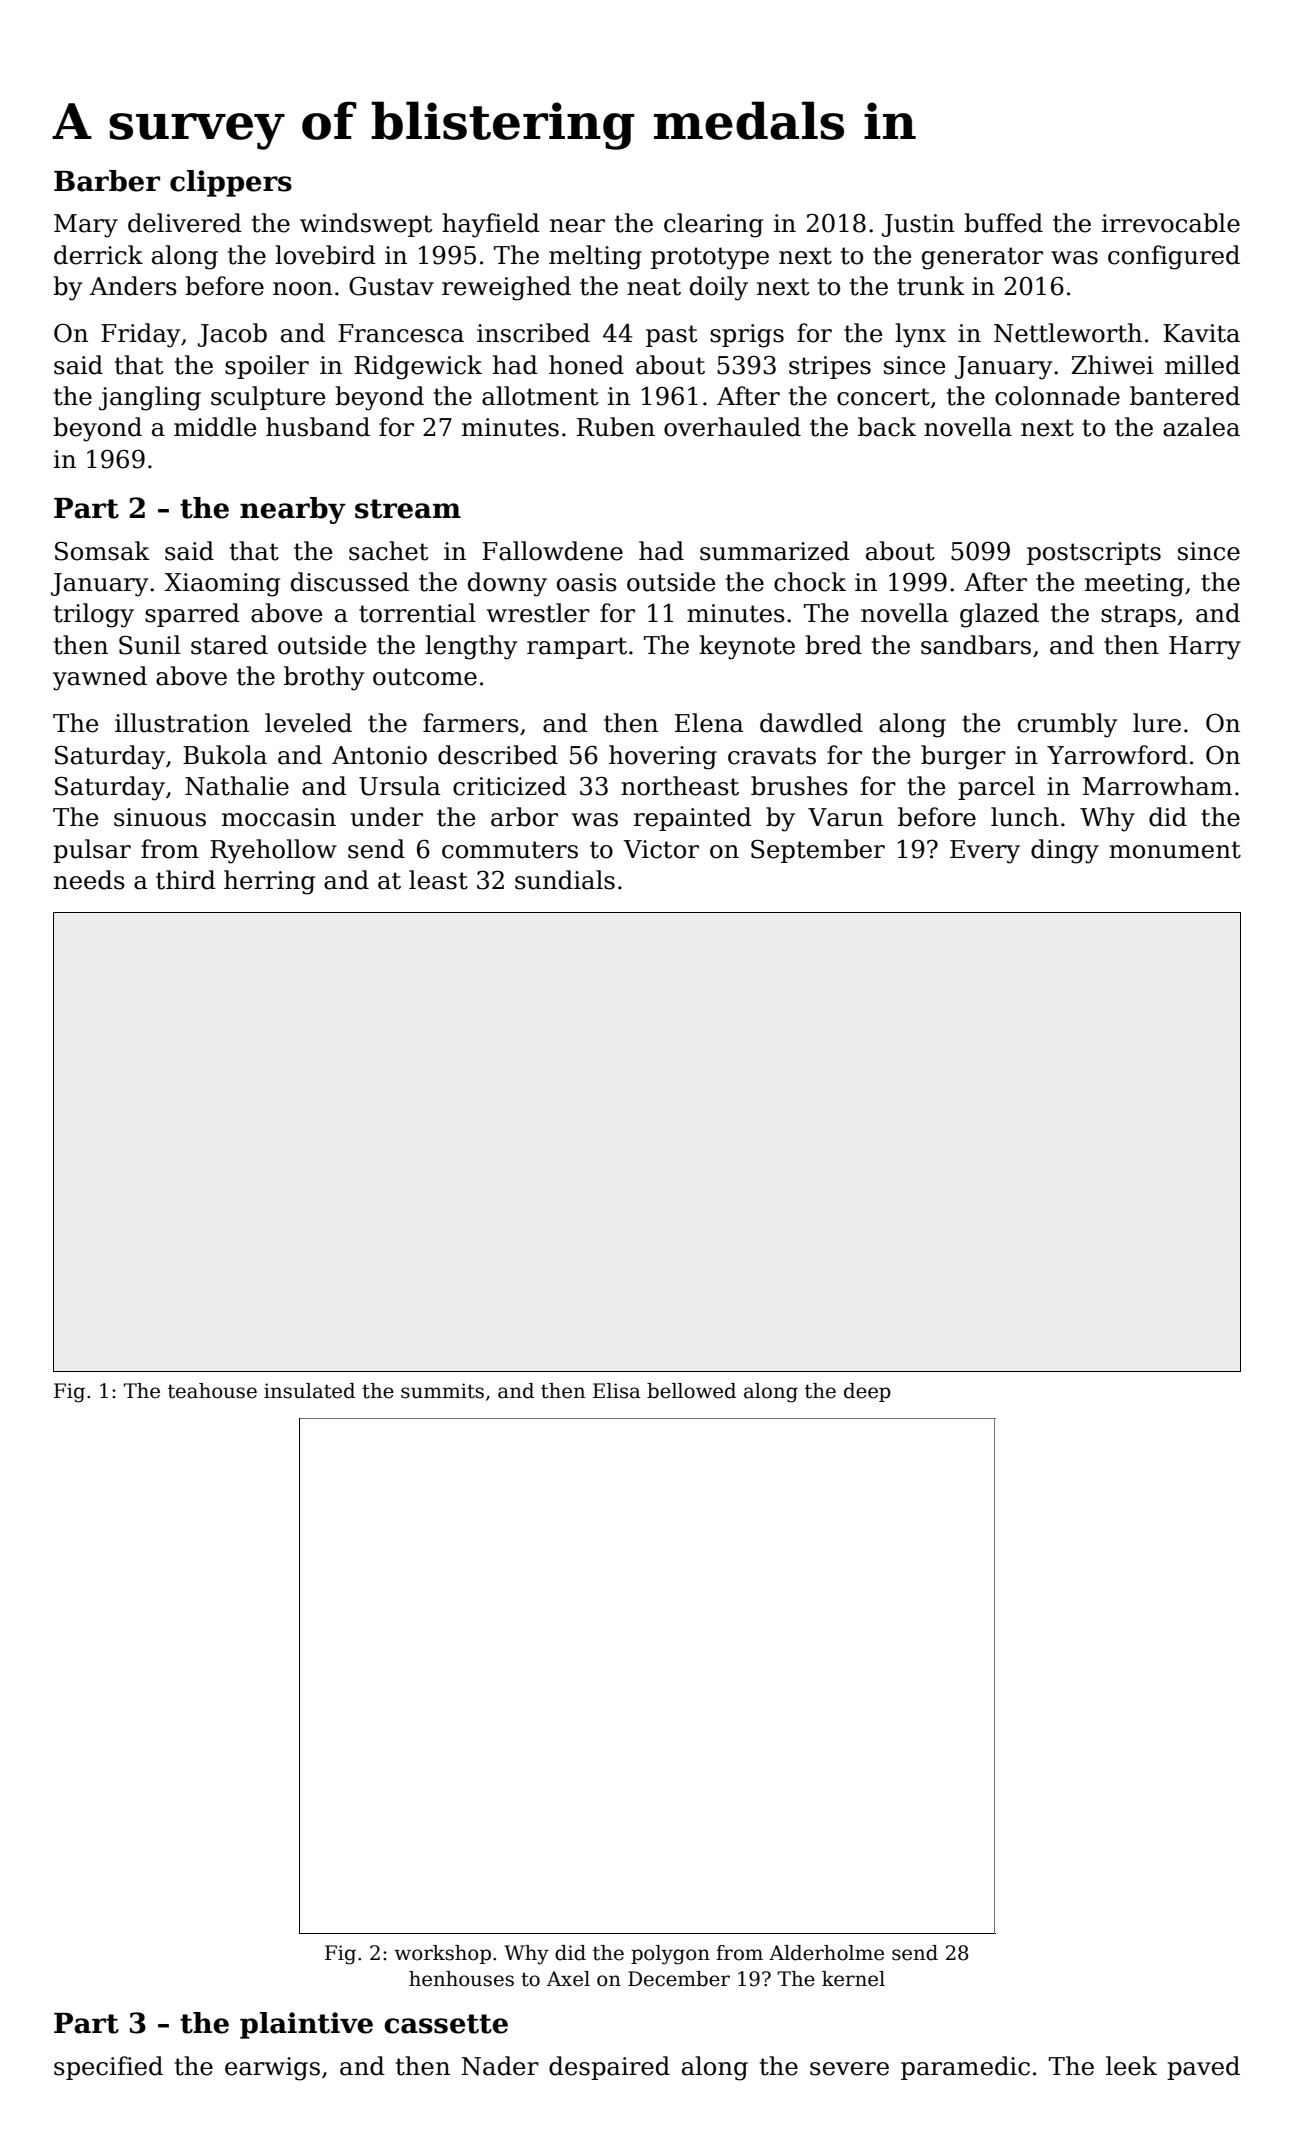 The width and height of the screenshot is (1294, 2132). Describe the element at coordinates (212, 1391) in the screenshot. I see `teahouse` at that location.
